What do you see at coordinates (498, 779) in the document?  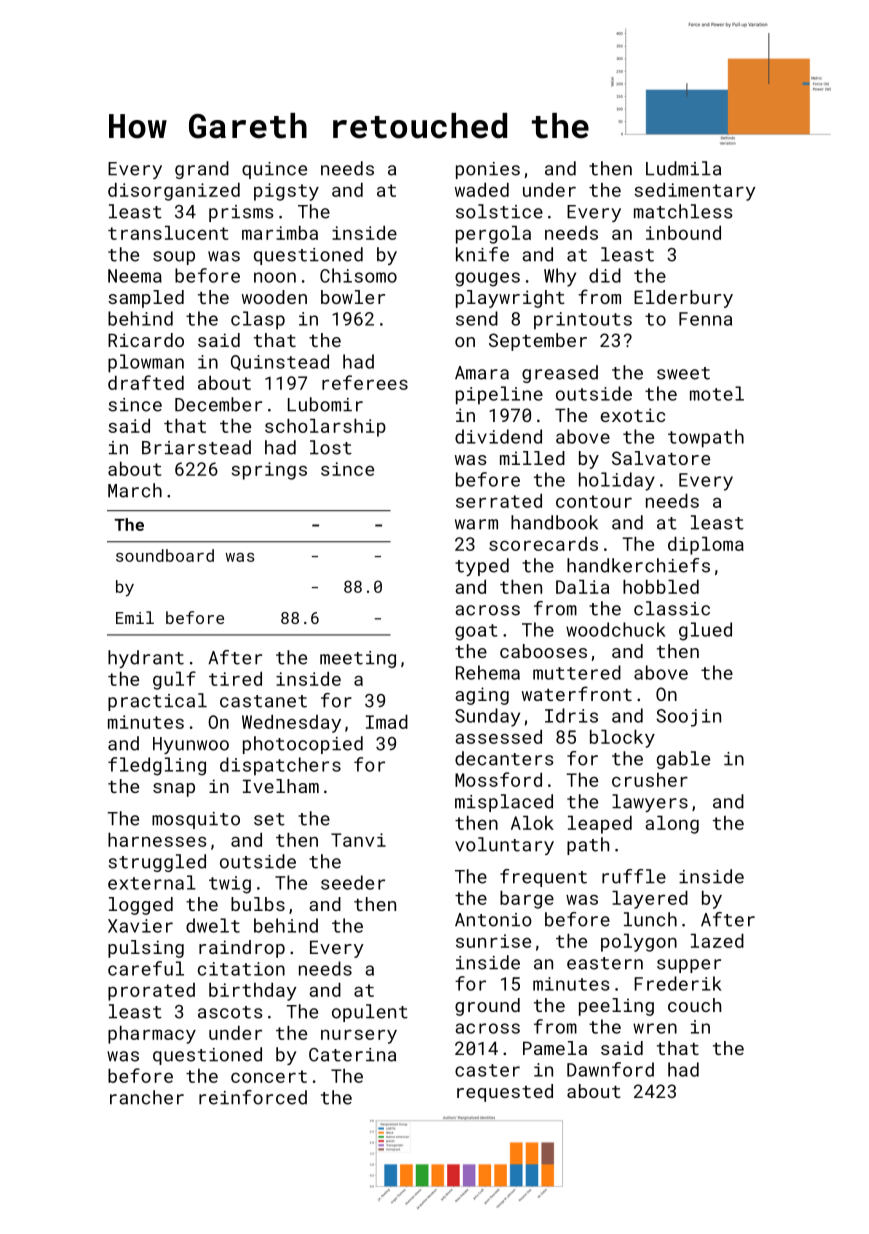 I see `Mossford` at bounding box center [498, 779].
